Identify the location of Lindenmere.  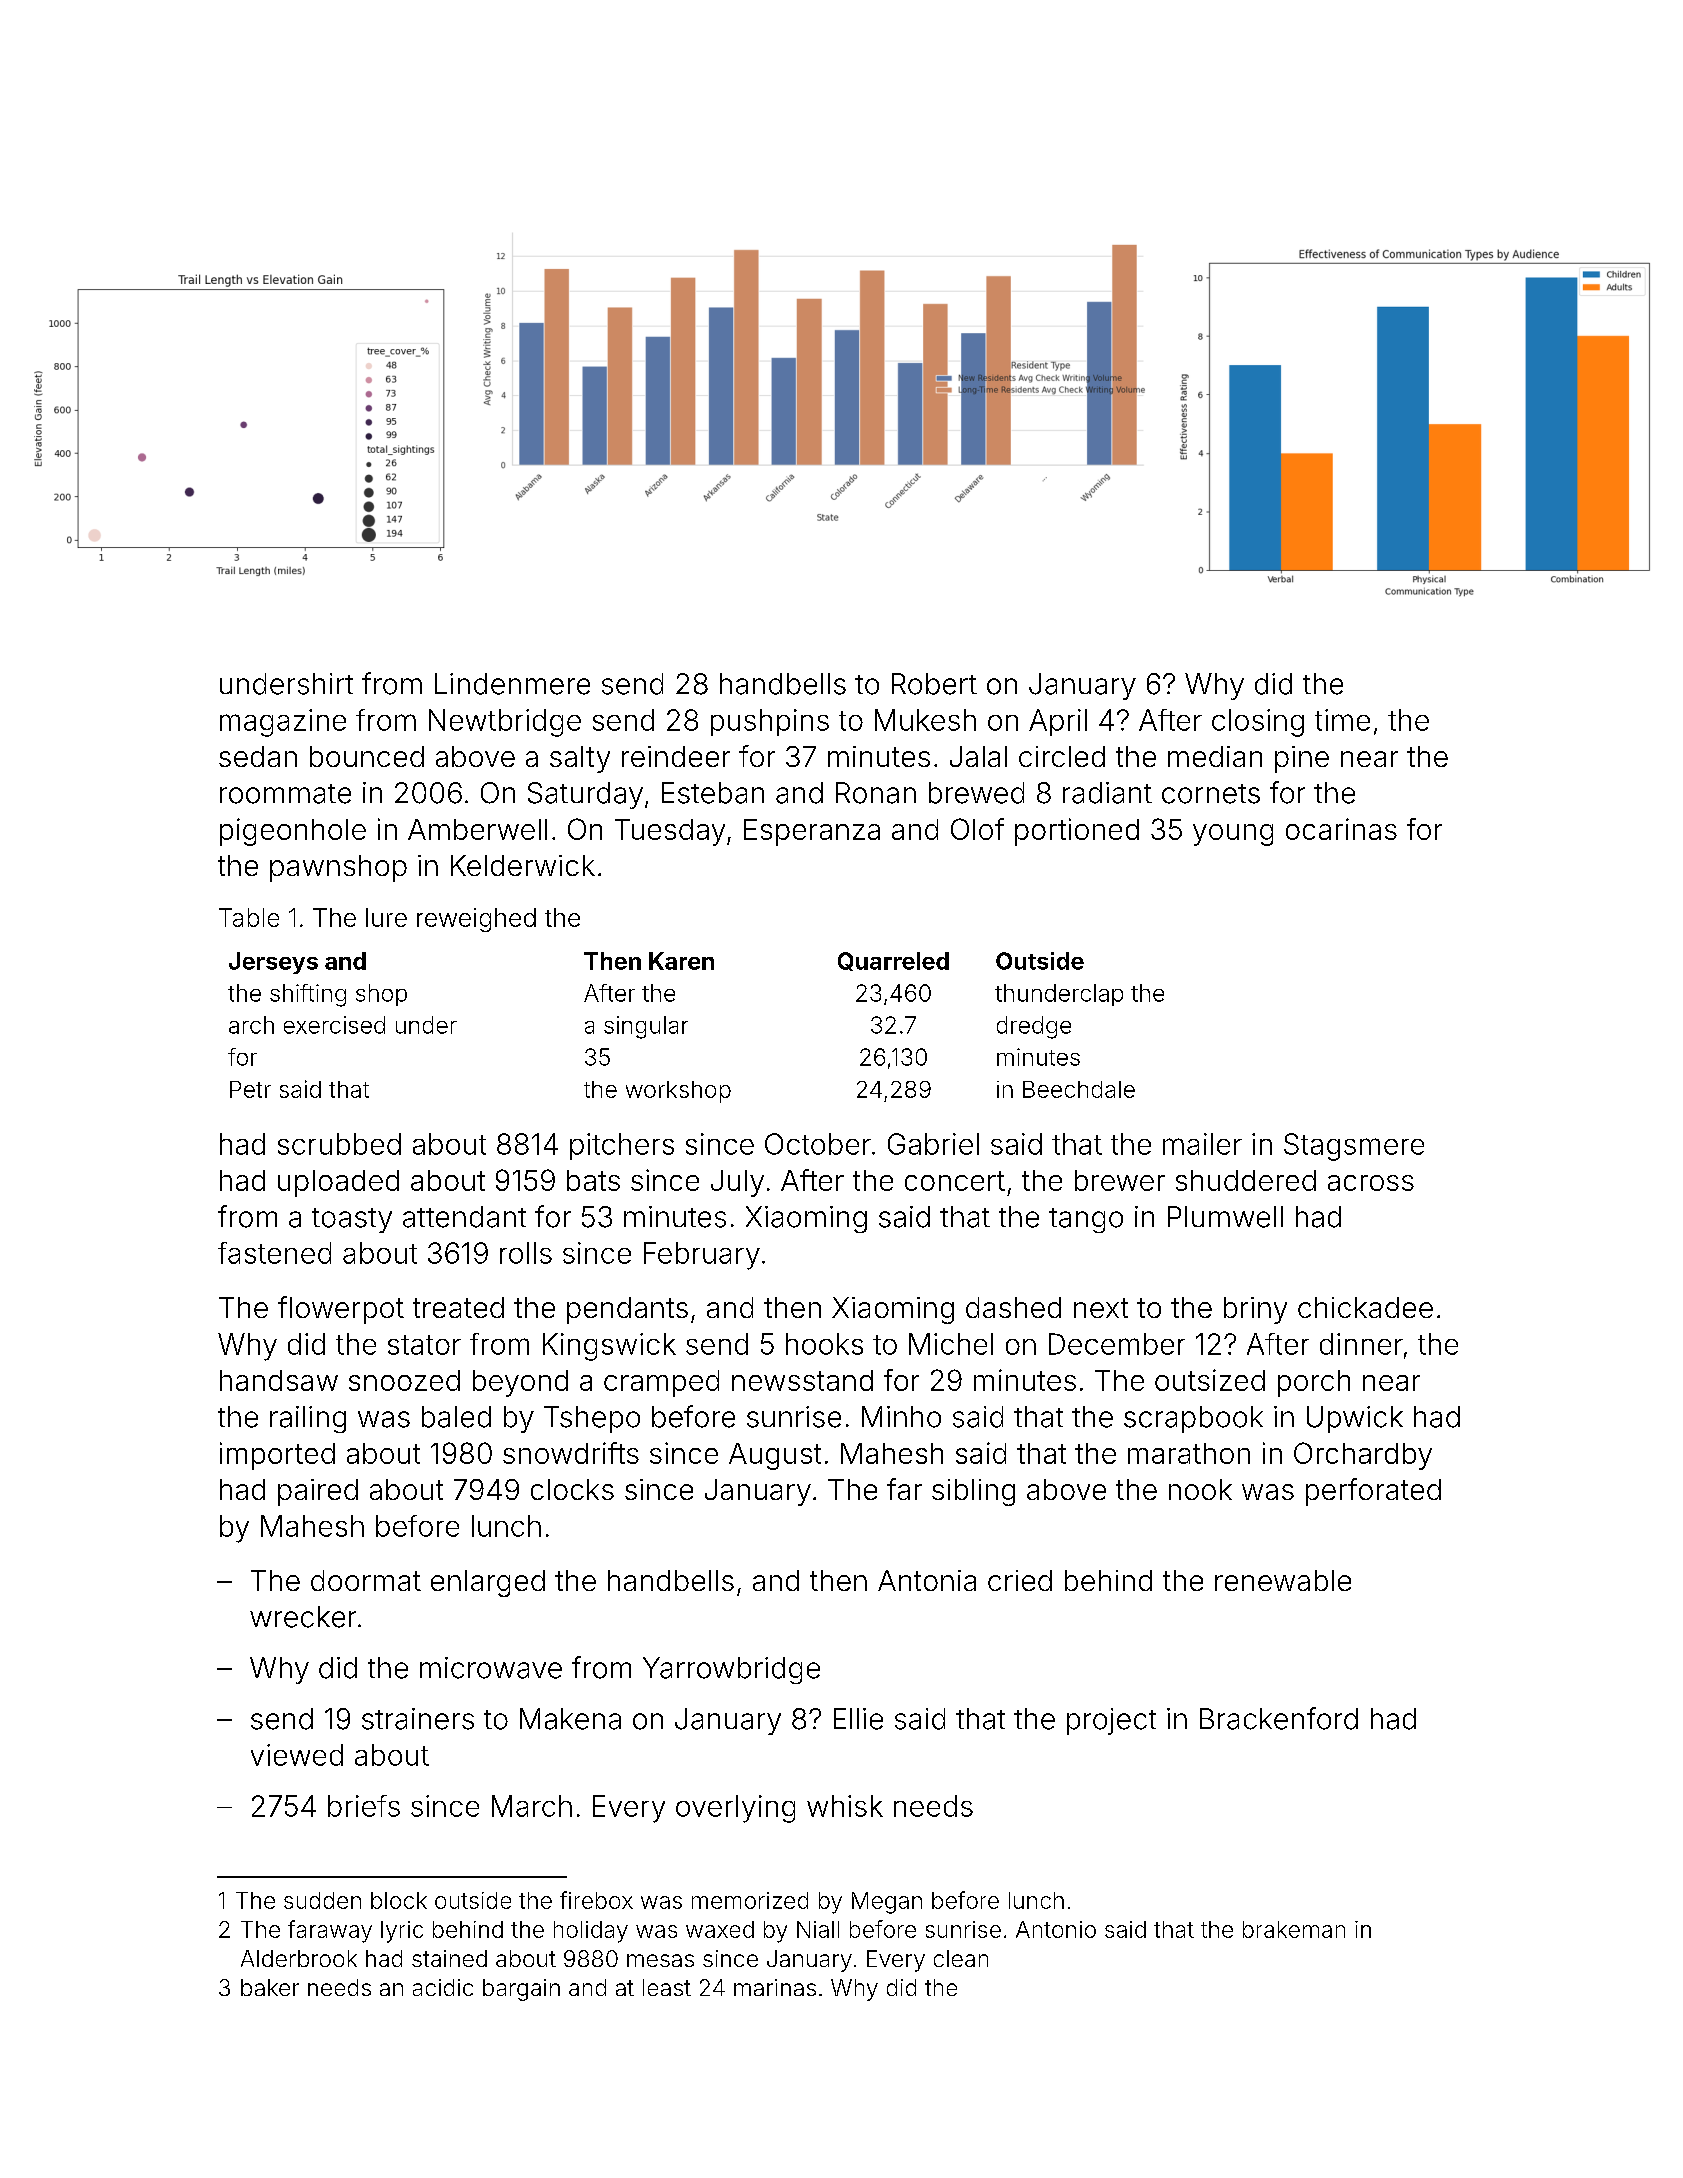
(512, 684).
